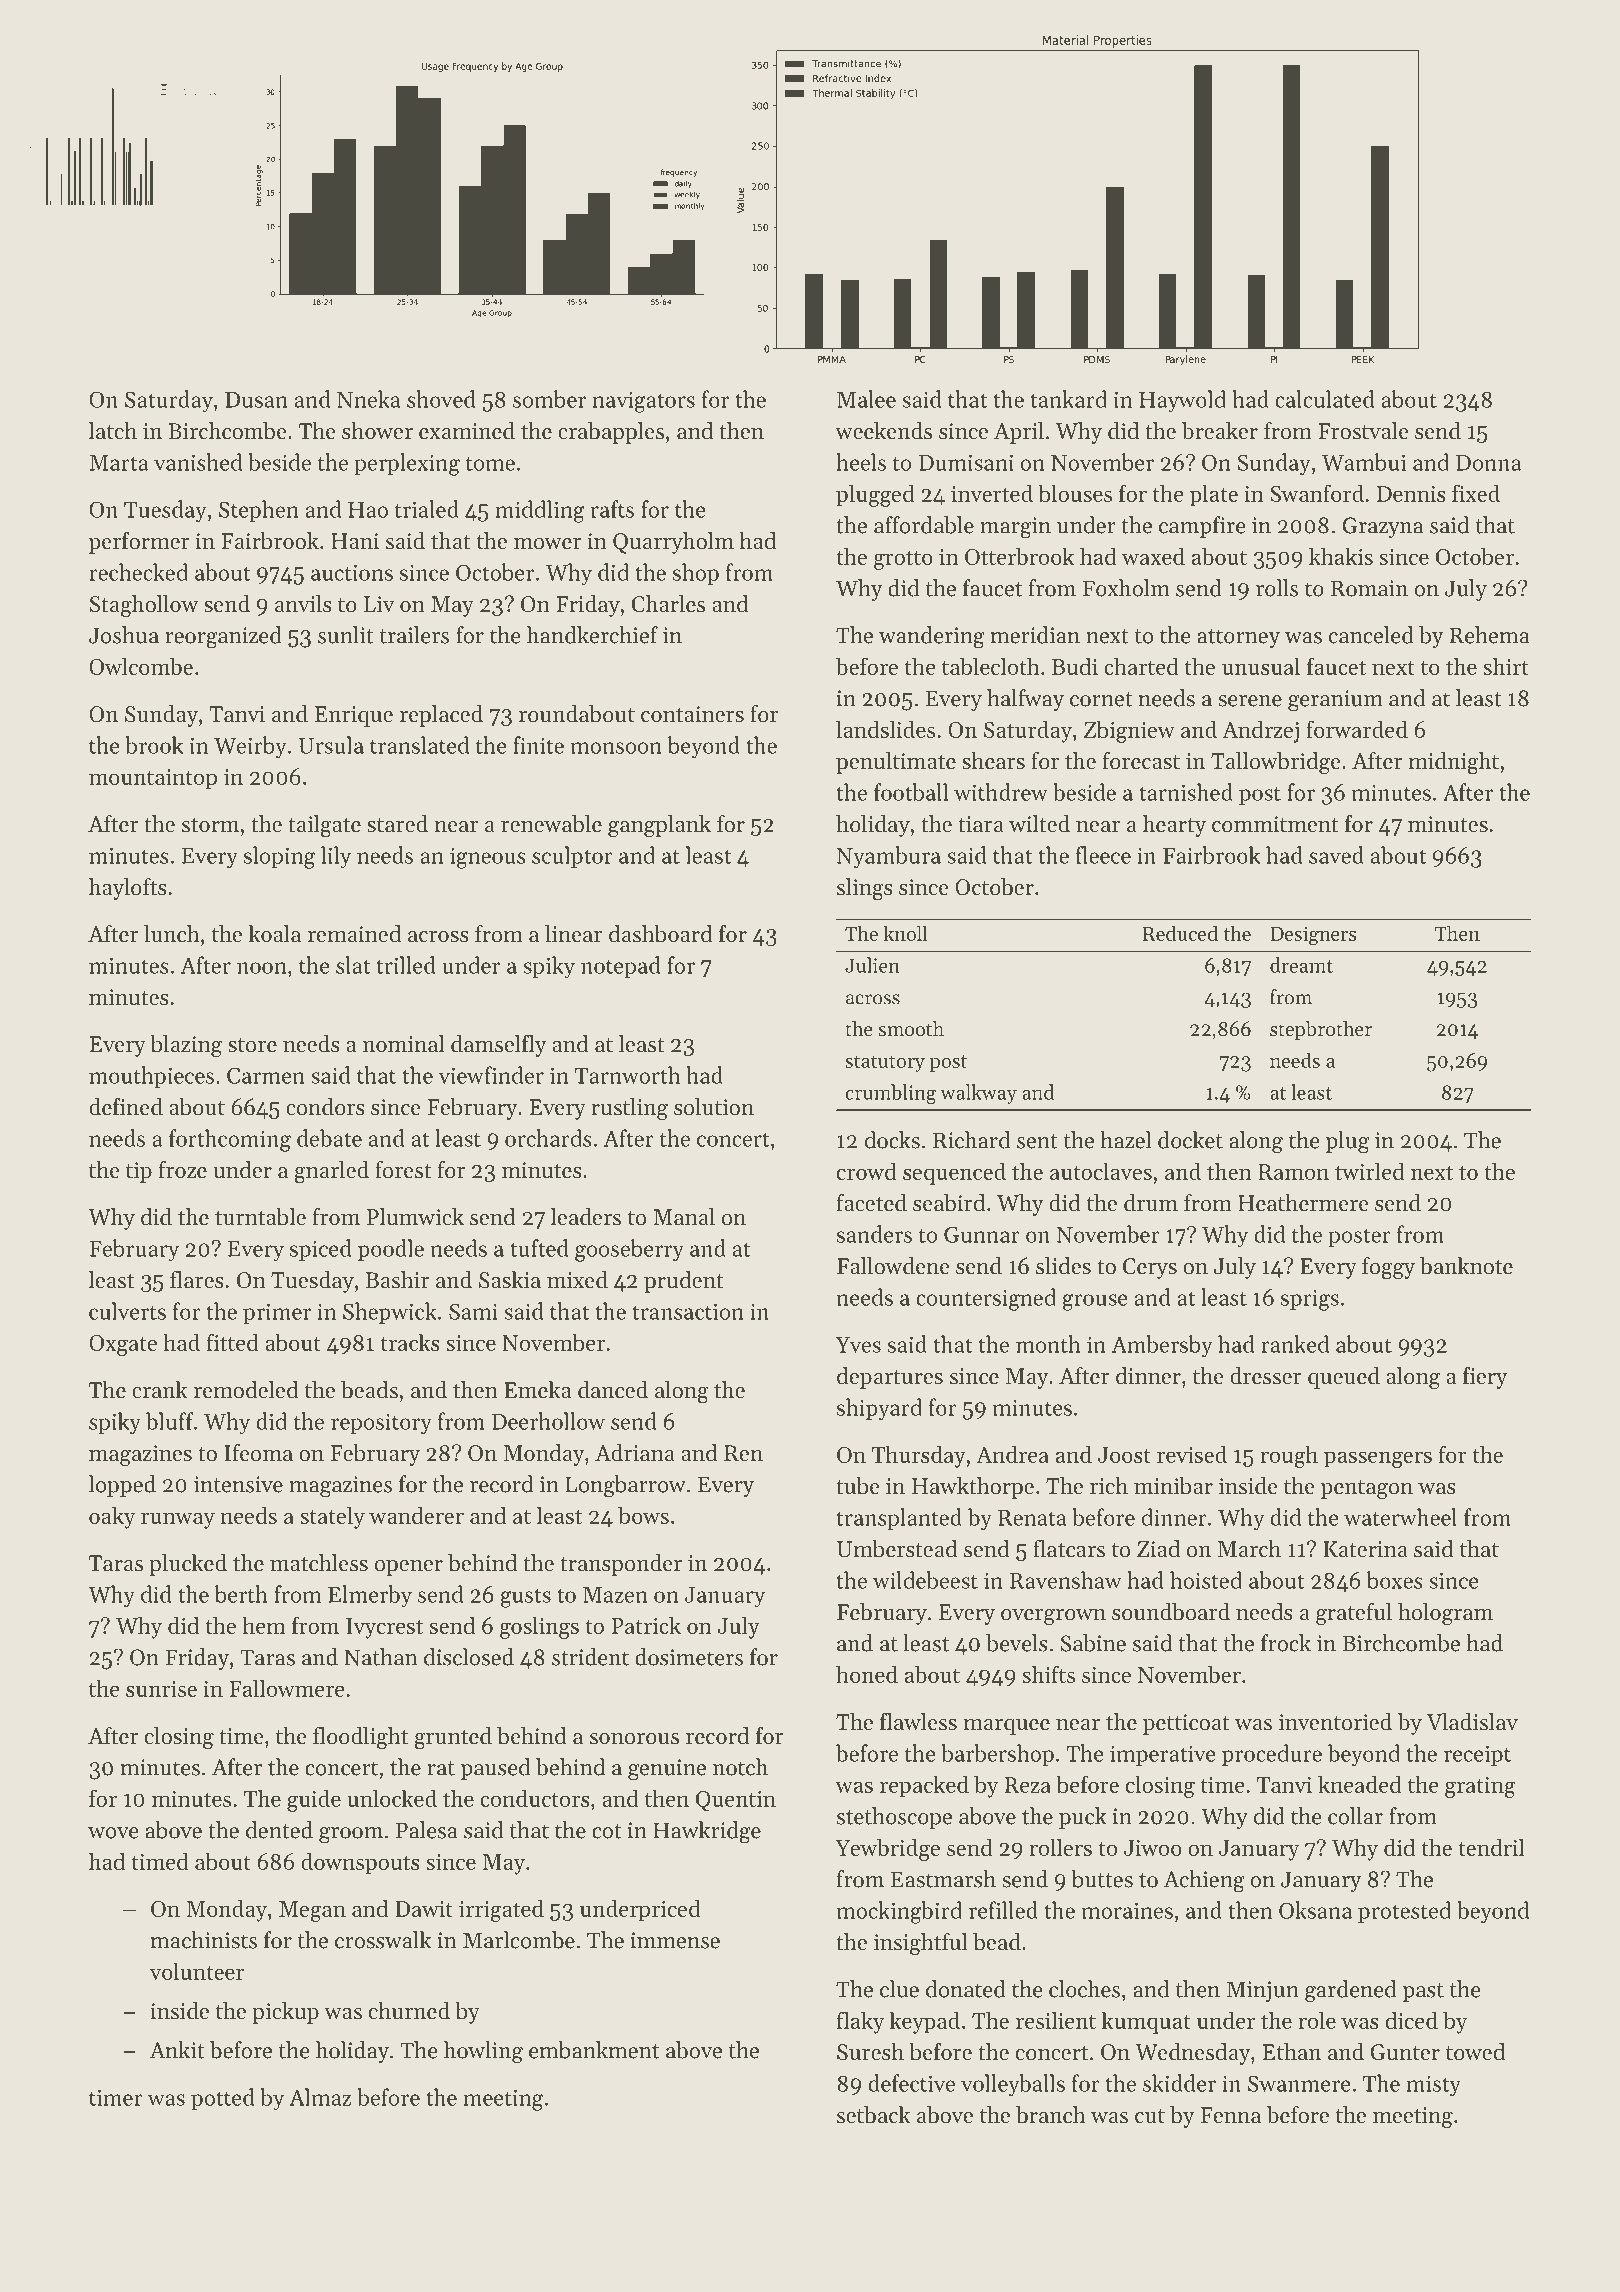  What do you see at coordinates (274, 934) in the image?
I see `koala` at bounding box center [274, 934].
